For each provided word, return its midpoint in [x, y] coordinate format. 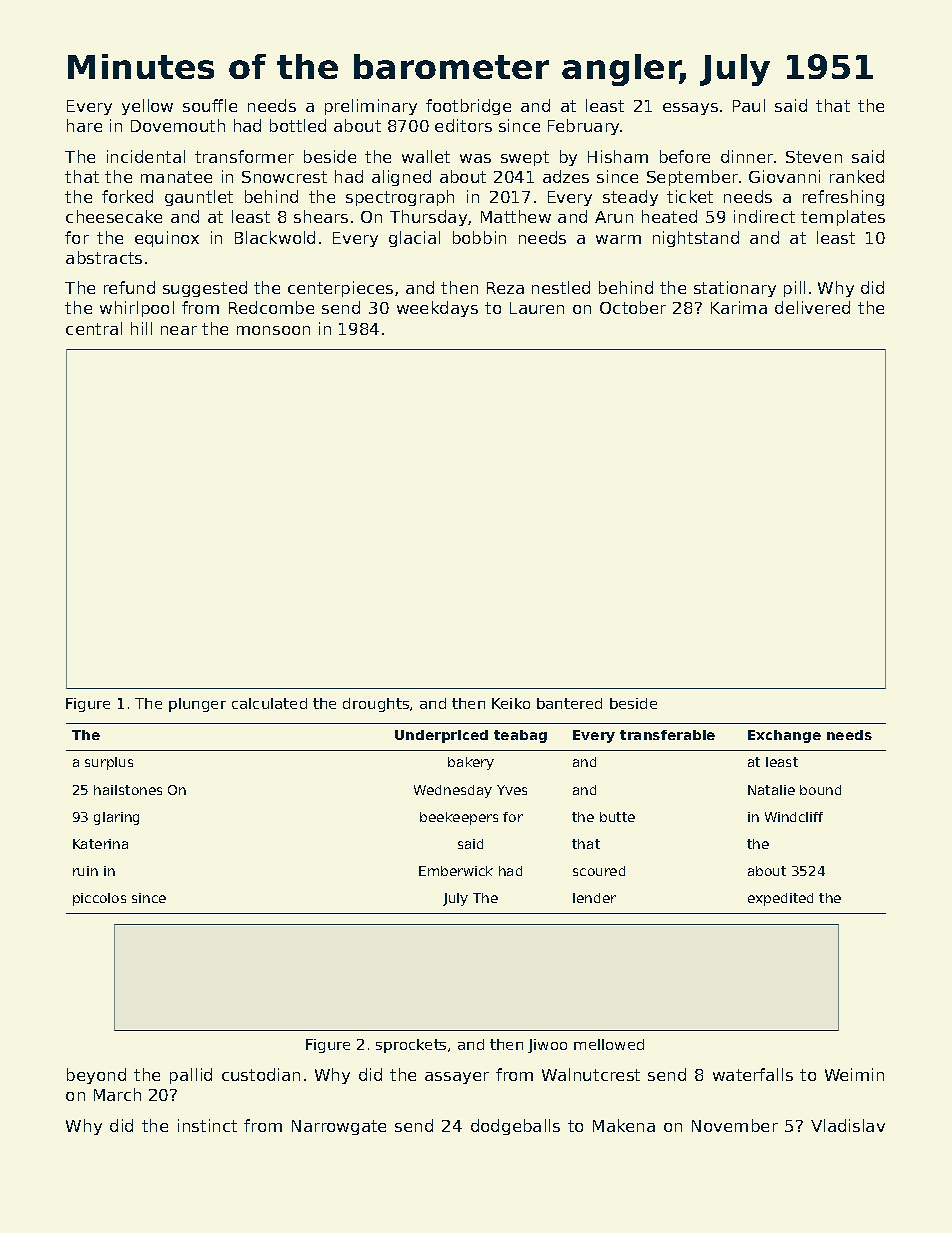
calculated [269, 703]
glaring [116, 818]
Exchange [784, 736]
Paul [749, 105]
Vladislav [848, 1125]
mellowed [609, 1044]
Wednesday [453, 791]
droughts [376, 705]
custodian [261, 1074]
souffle [210, 105]
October [633, 307]
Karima [739, 307]
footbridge [468, 107]
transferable [667, 735]
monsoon [273, 330]
